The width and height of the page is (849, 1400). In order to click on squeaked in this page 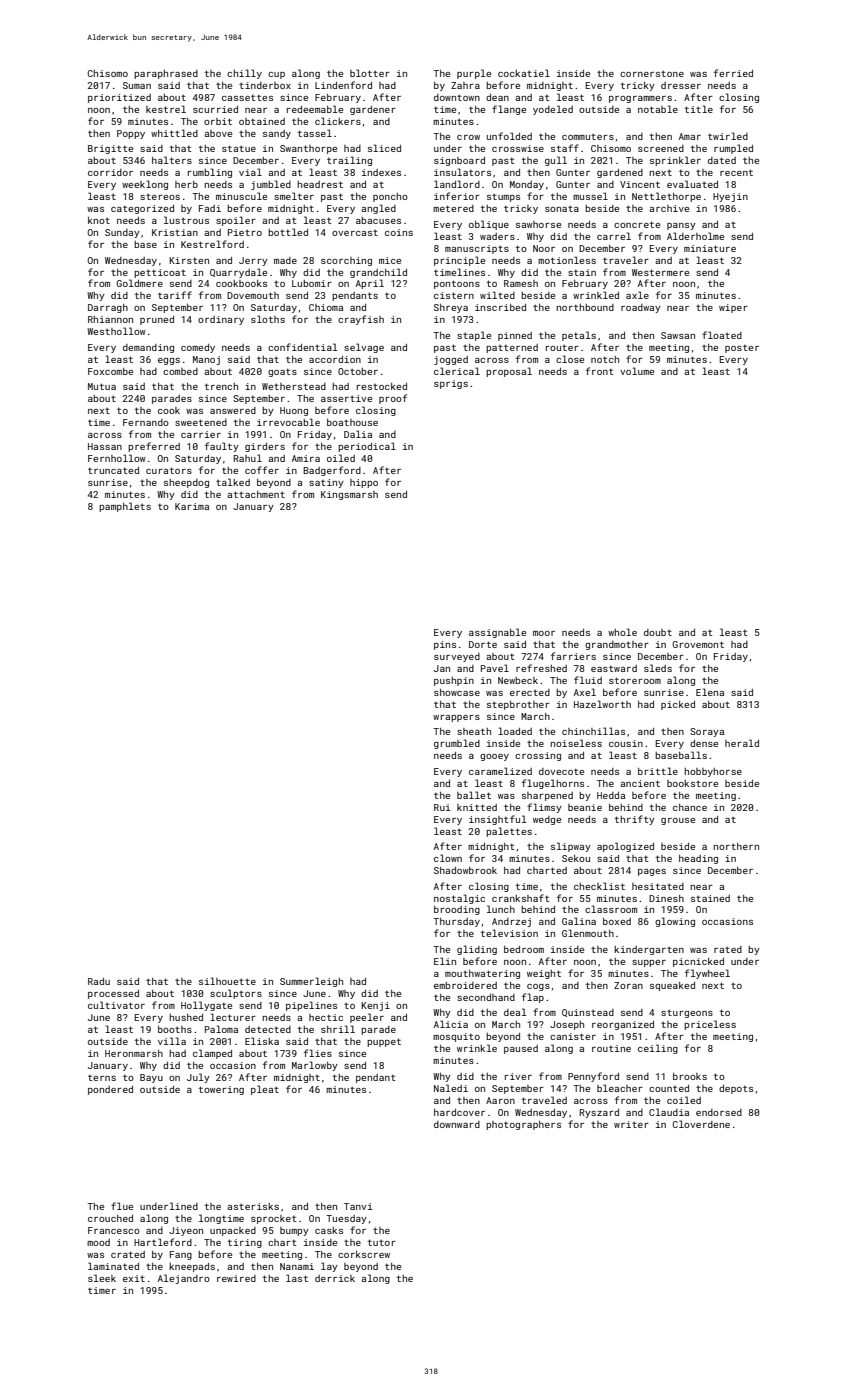, I will do `click(672, 986)`.
